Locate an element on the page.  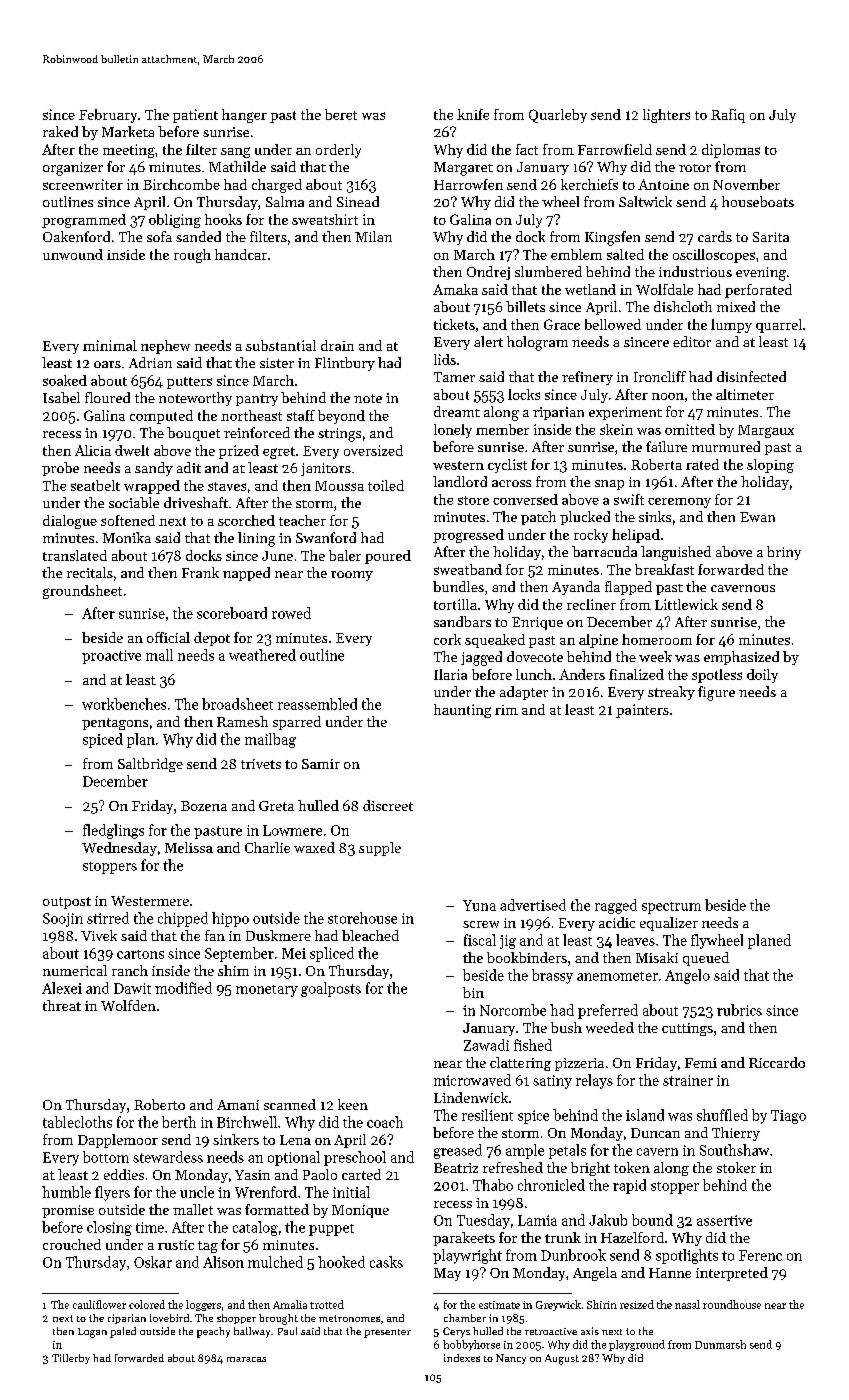
doily is located at coordinates (762, 676).
